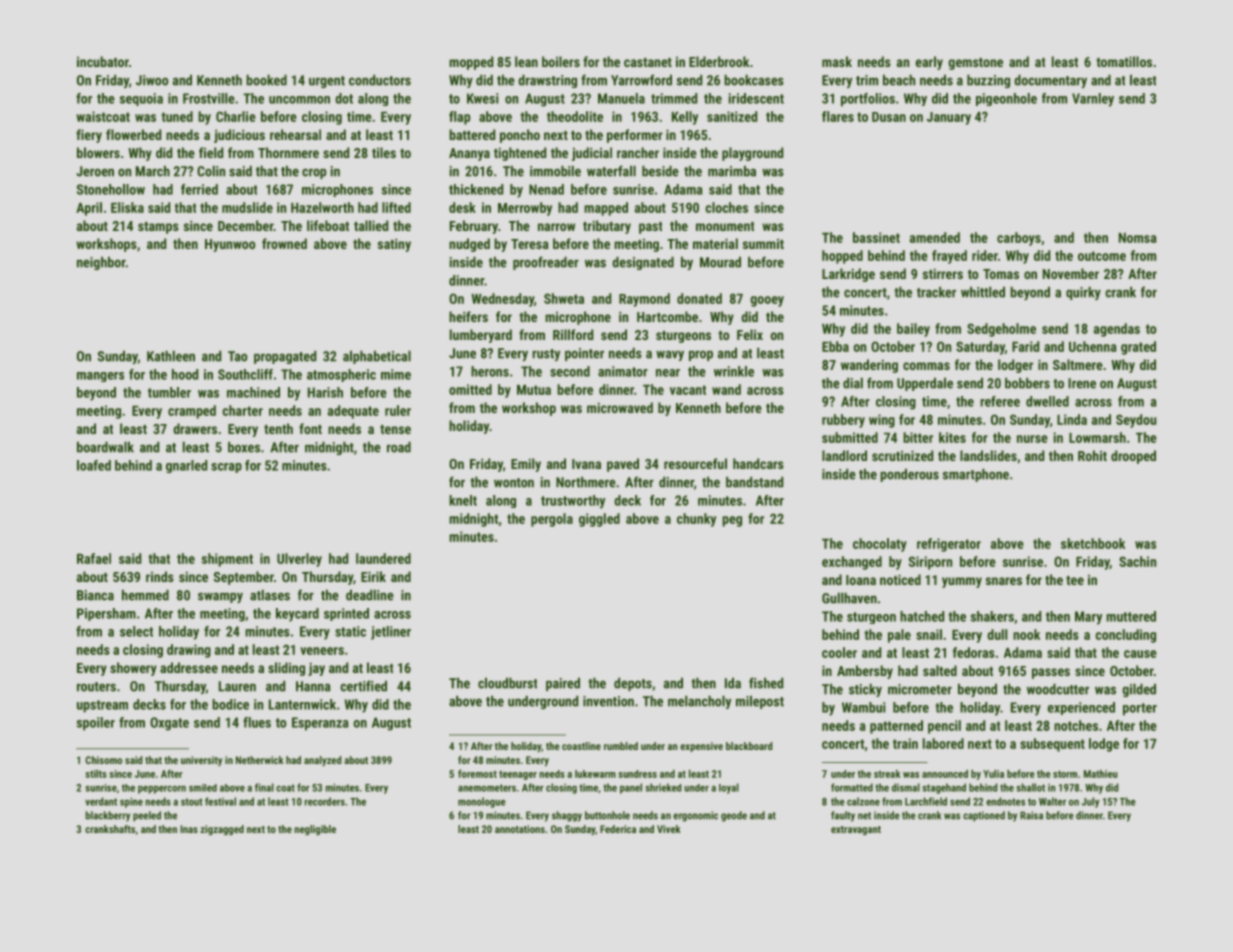 This image has height=952, width=1233. What do you see at coordinates (573, 334) in the image?
I see `Rillford` at bounding box center [573, 334].
